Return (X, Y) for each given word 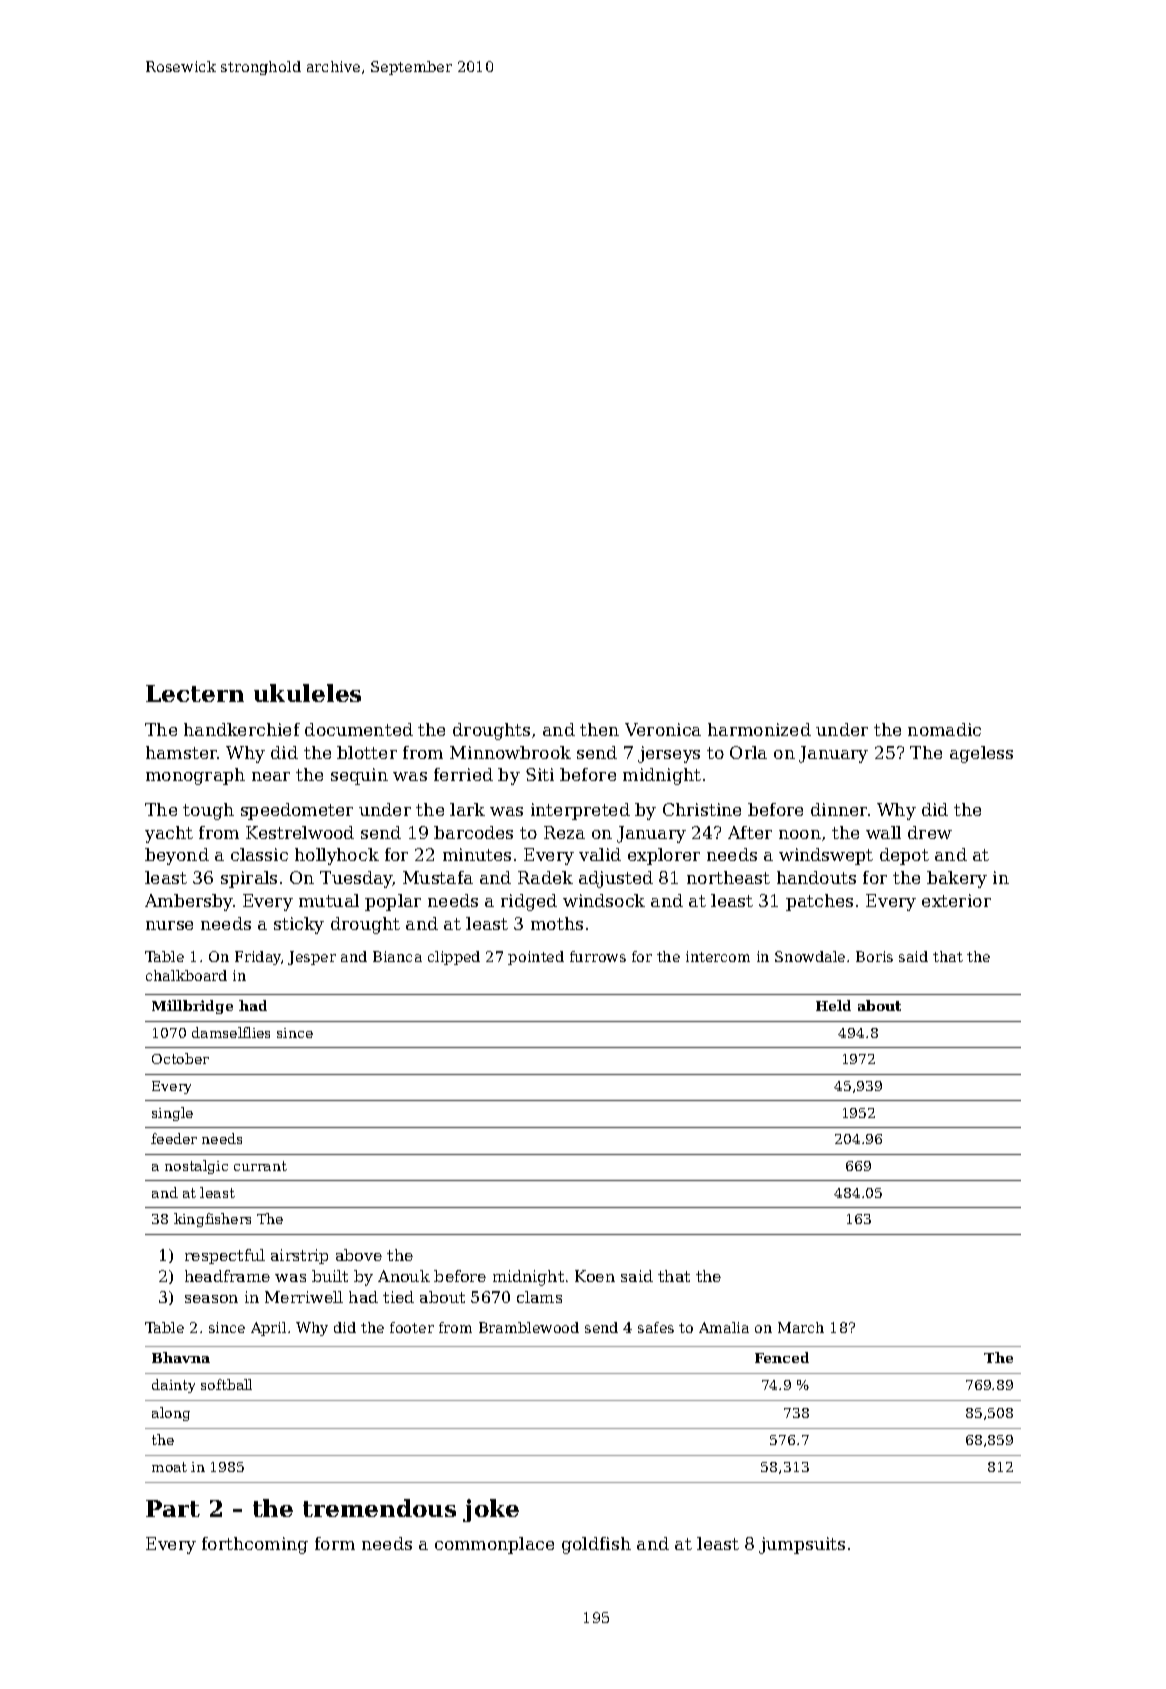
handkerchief (242, 729)
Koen (595, 1276)
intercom (718, 956)
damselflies (231, 1032)
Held (833, 1005)
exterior (956, 900)
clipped (454, 958)
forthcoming (255, 1545)
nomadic (944, 729)
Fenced (782, 1357)
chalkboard (186, 975)
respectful (225, 1256)
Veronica (663, 729)
